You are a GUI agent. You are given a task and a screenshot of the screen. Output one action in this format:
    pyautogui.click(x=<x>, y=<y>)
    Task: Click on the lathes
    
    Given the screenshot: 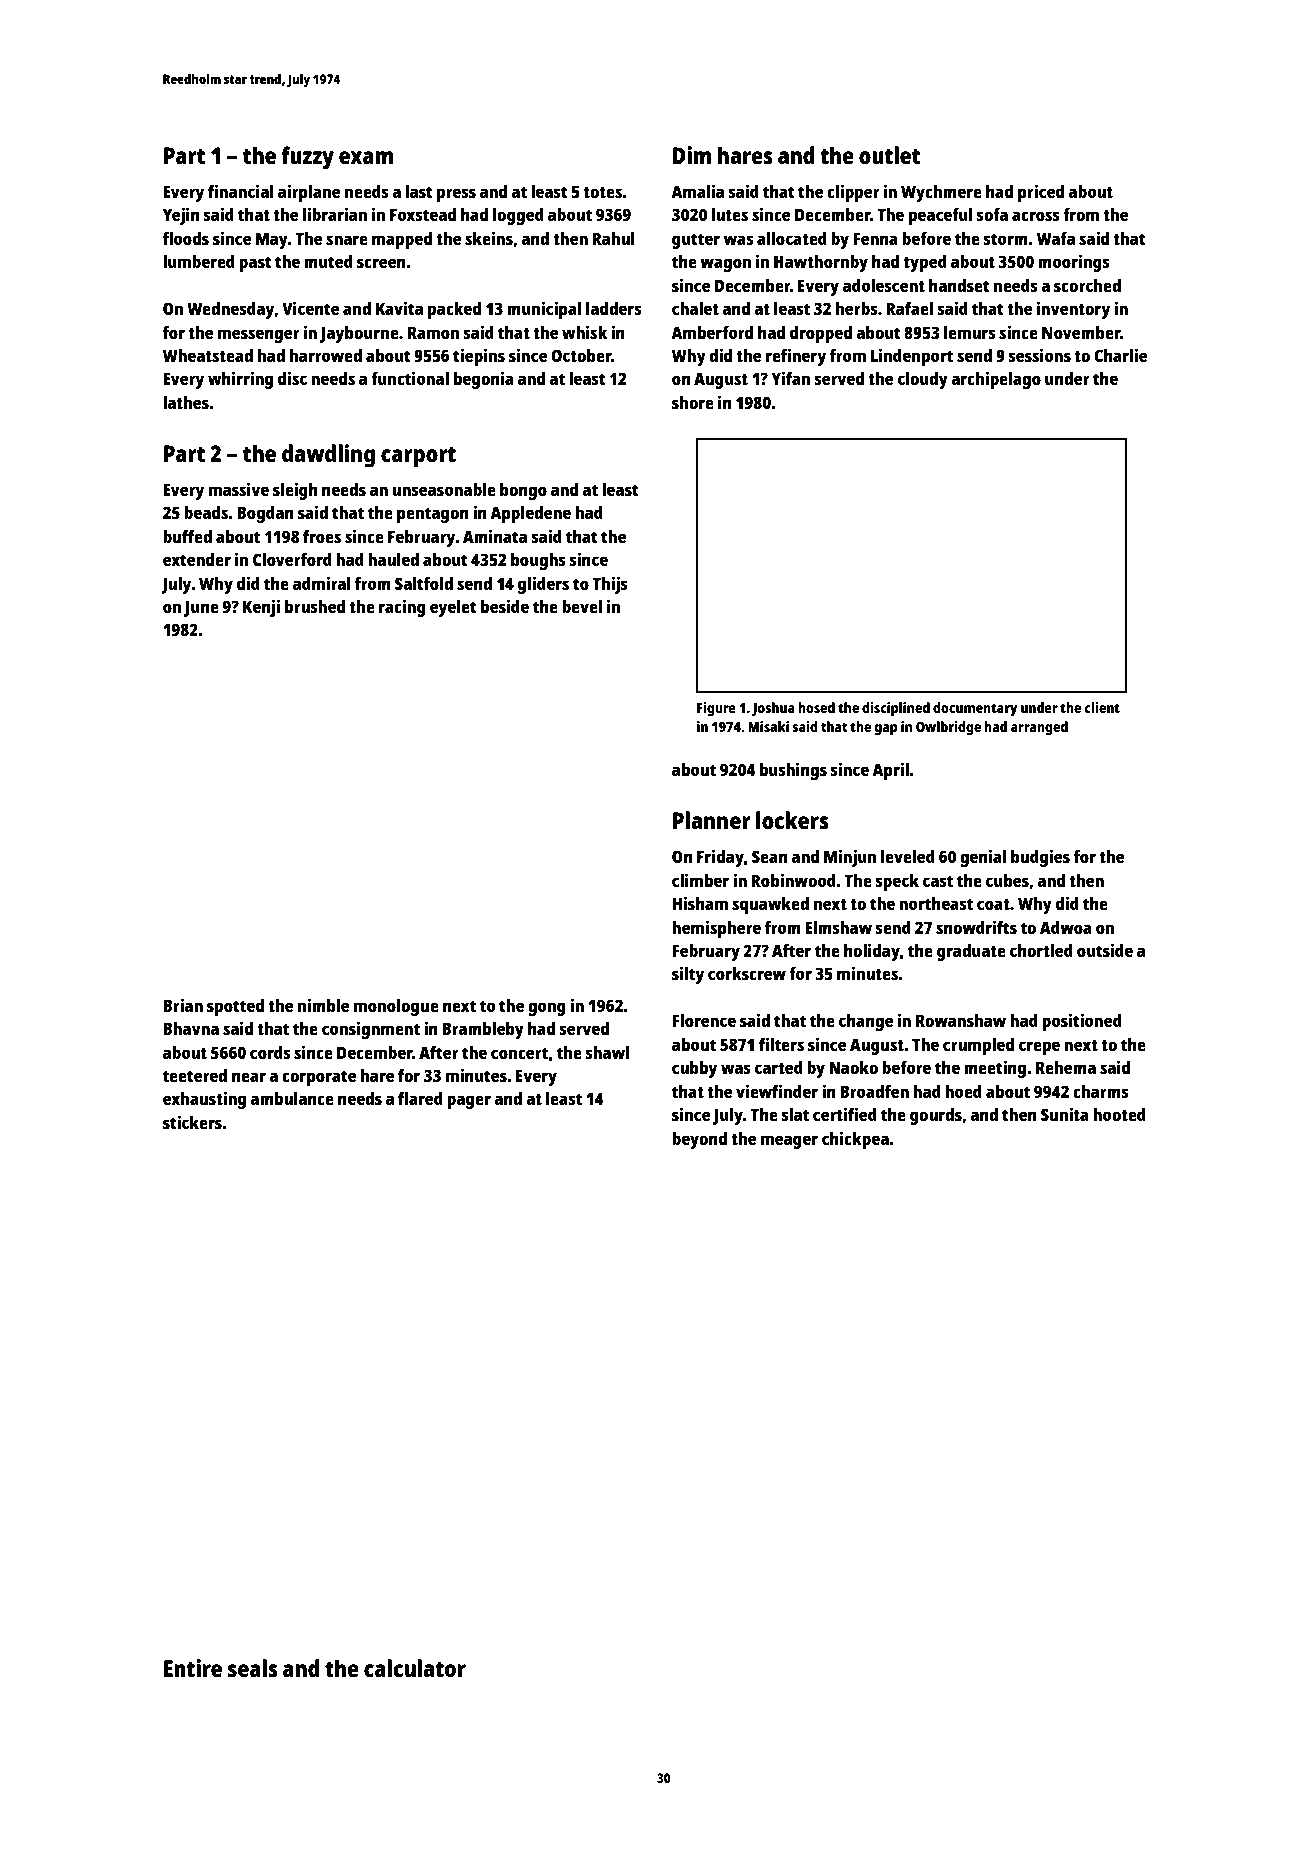 What is the action you would take?
    pyautogui.click(x=186, y=402)
